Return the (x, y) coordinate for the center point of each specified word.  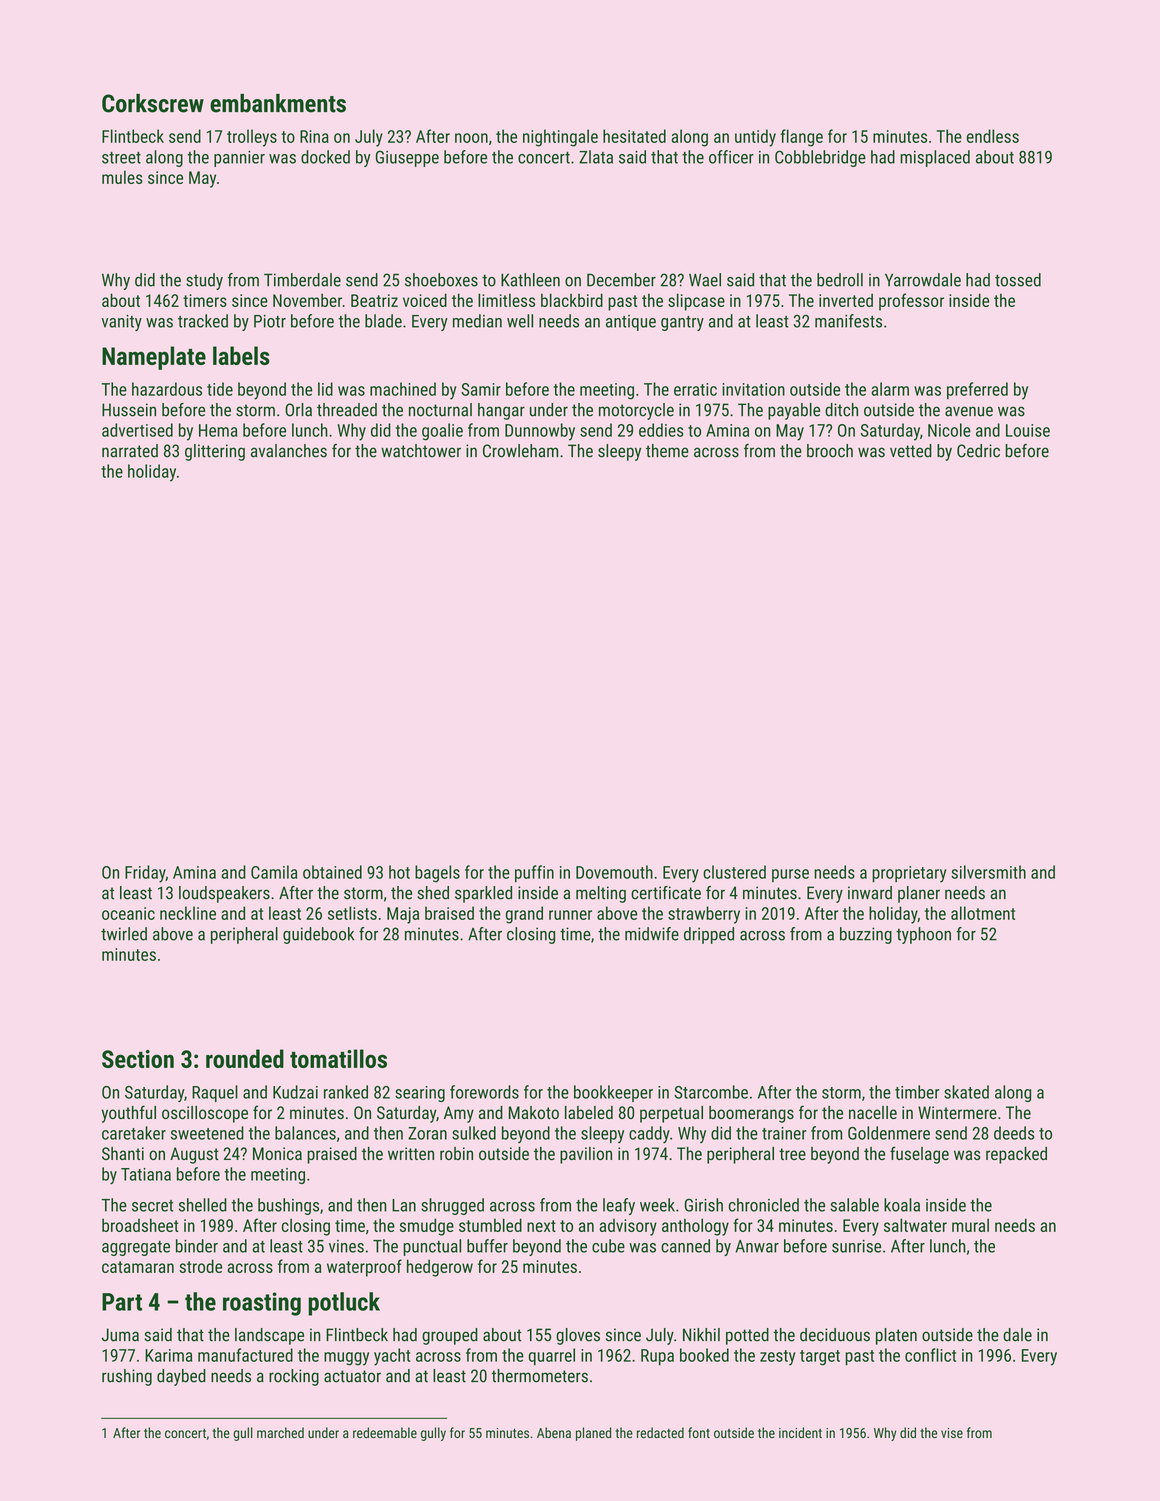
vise (952, 1433)
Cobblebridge (820, 158)
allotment (983, 913)
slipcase (696, 302)
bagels (437, 874)
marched (280, 1432)
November (307, 300)
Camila (274, 872)
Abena (554, 1432)
